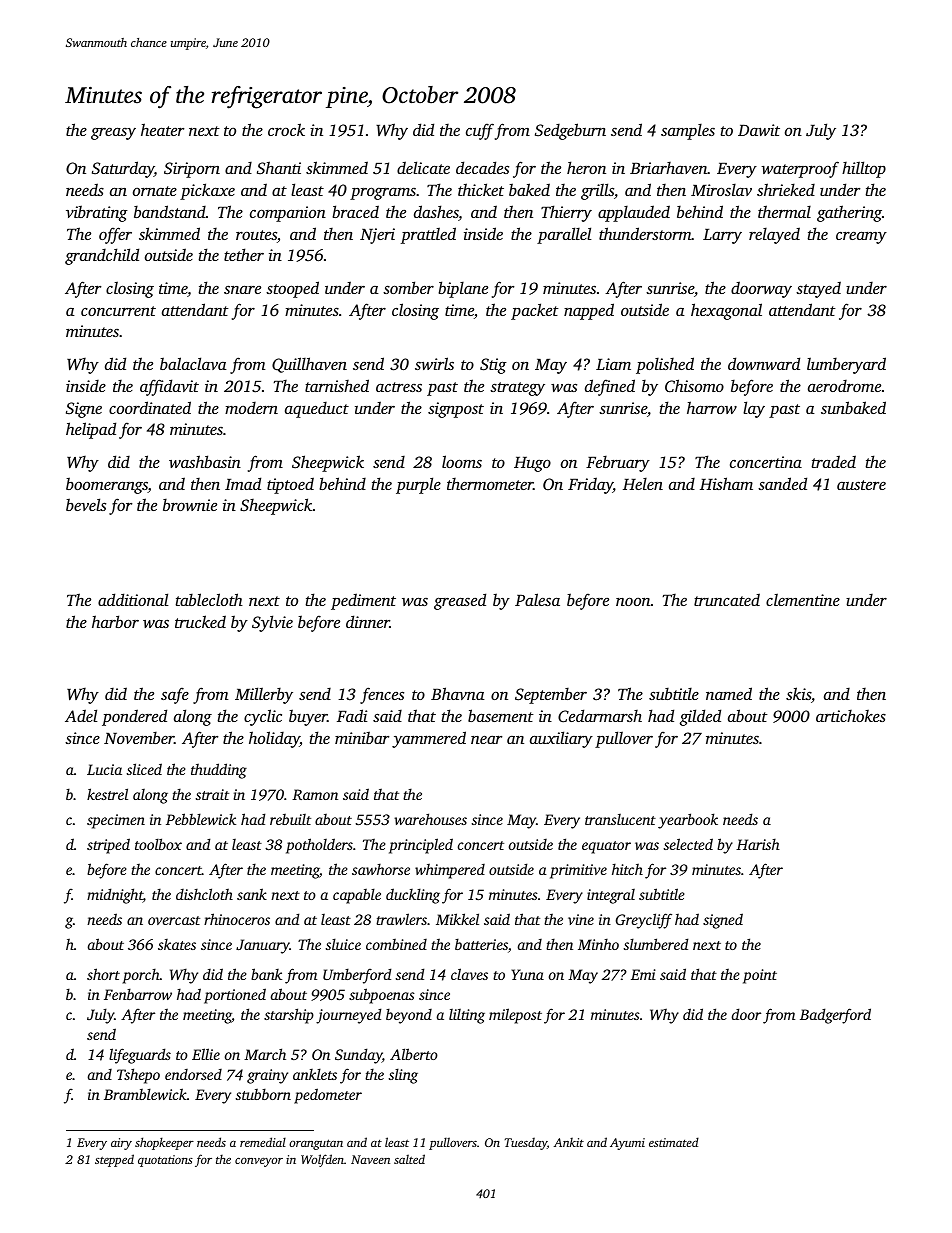 This screenshot has height=1233, width=952. I want to click on Sedgeburn, so click(570, 131).
